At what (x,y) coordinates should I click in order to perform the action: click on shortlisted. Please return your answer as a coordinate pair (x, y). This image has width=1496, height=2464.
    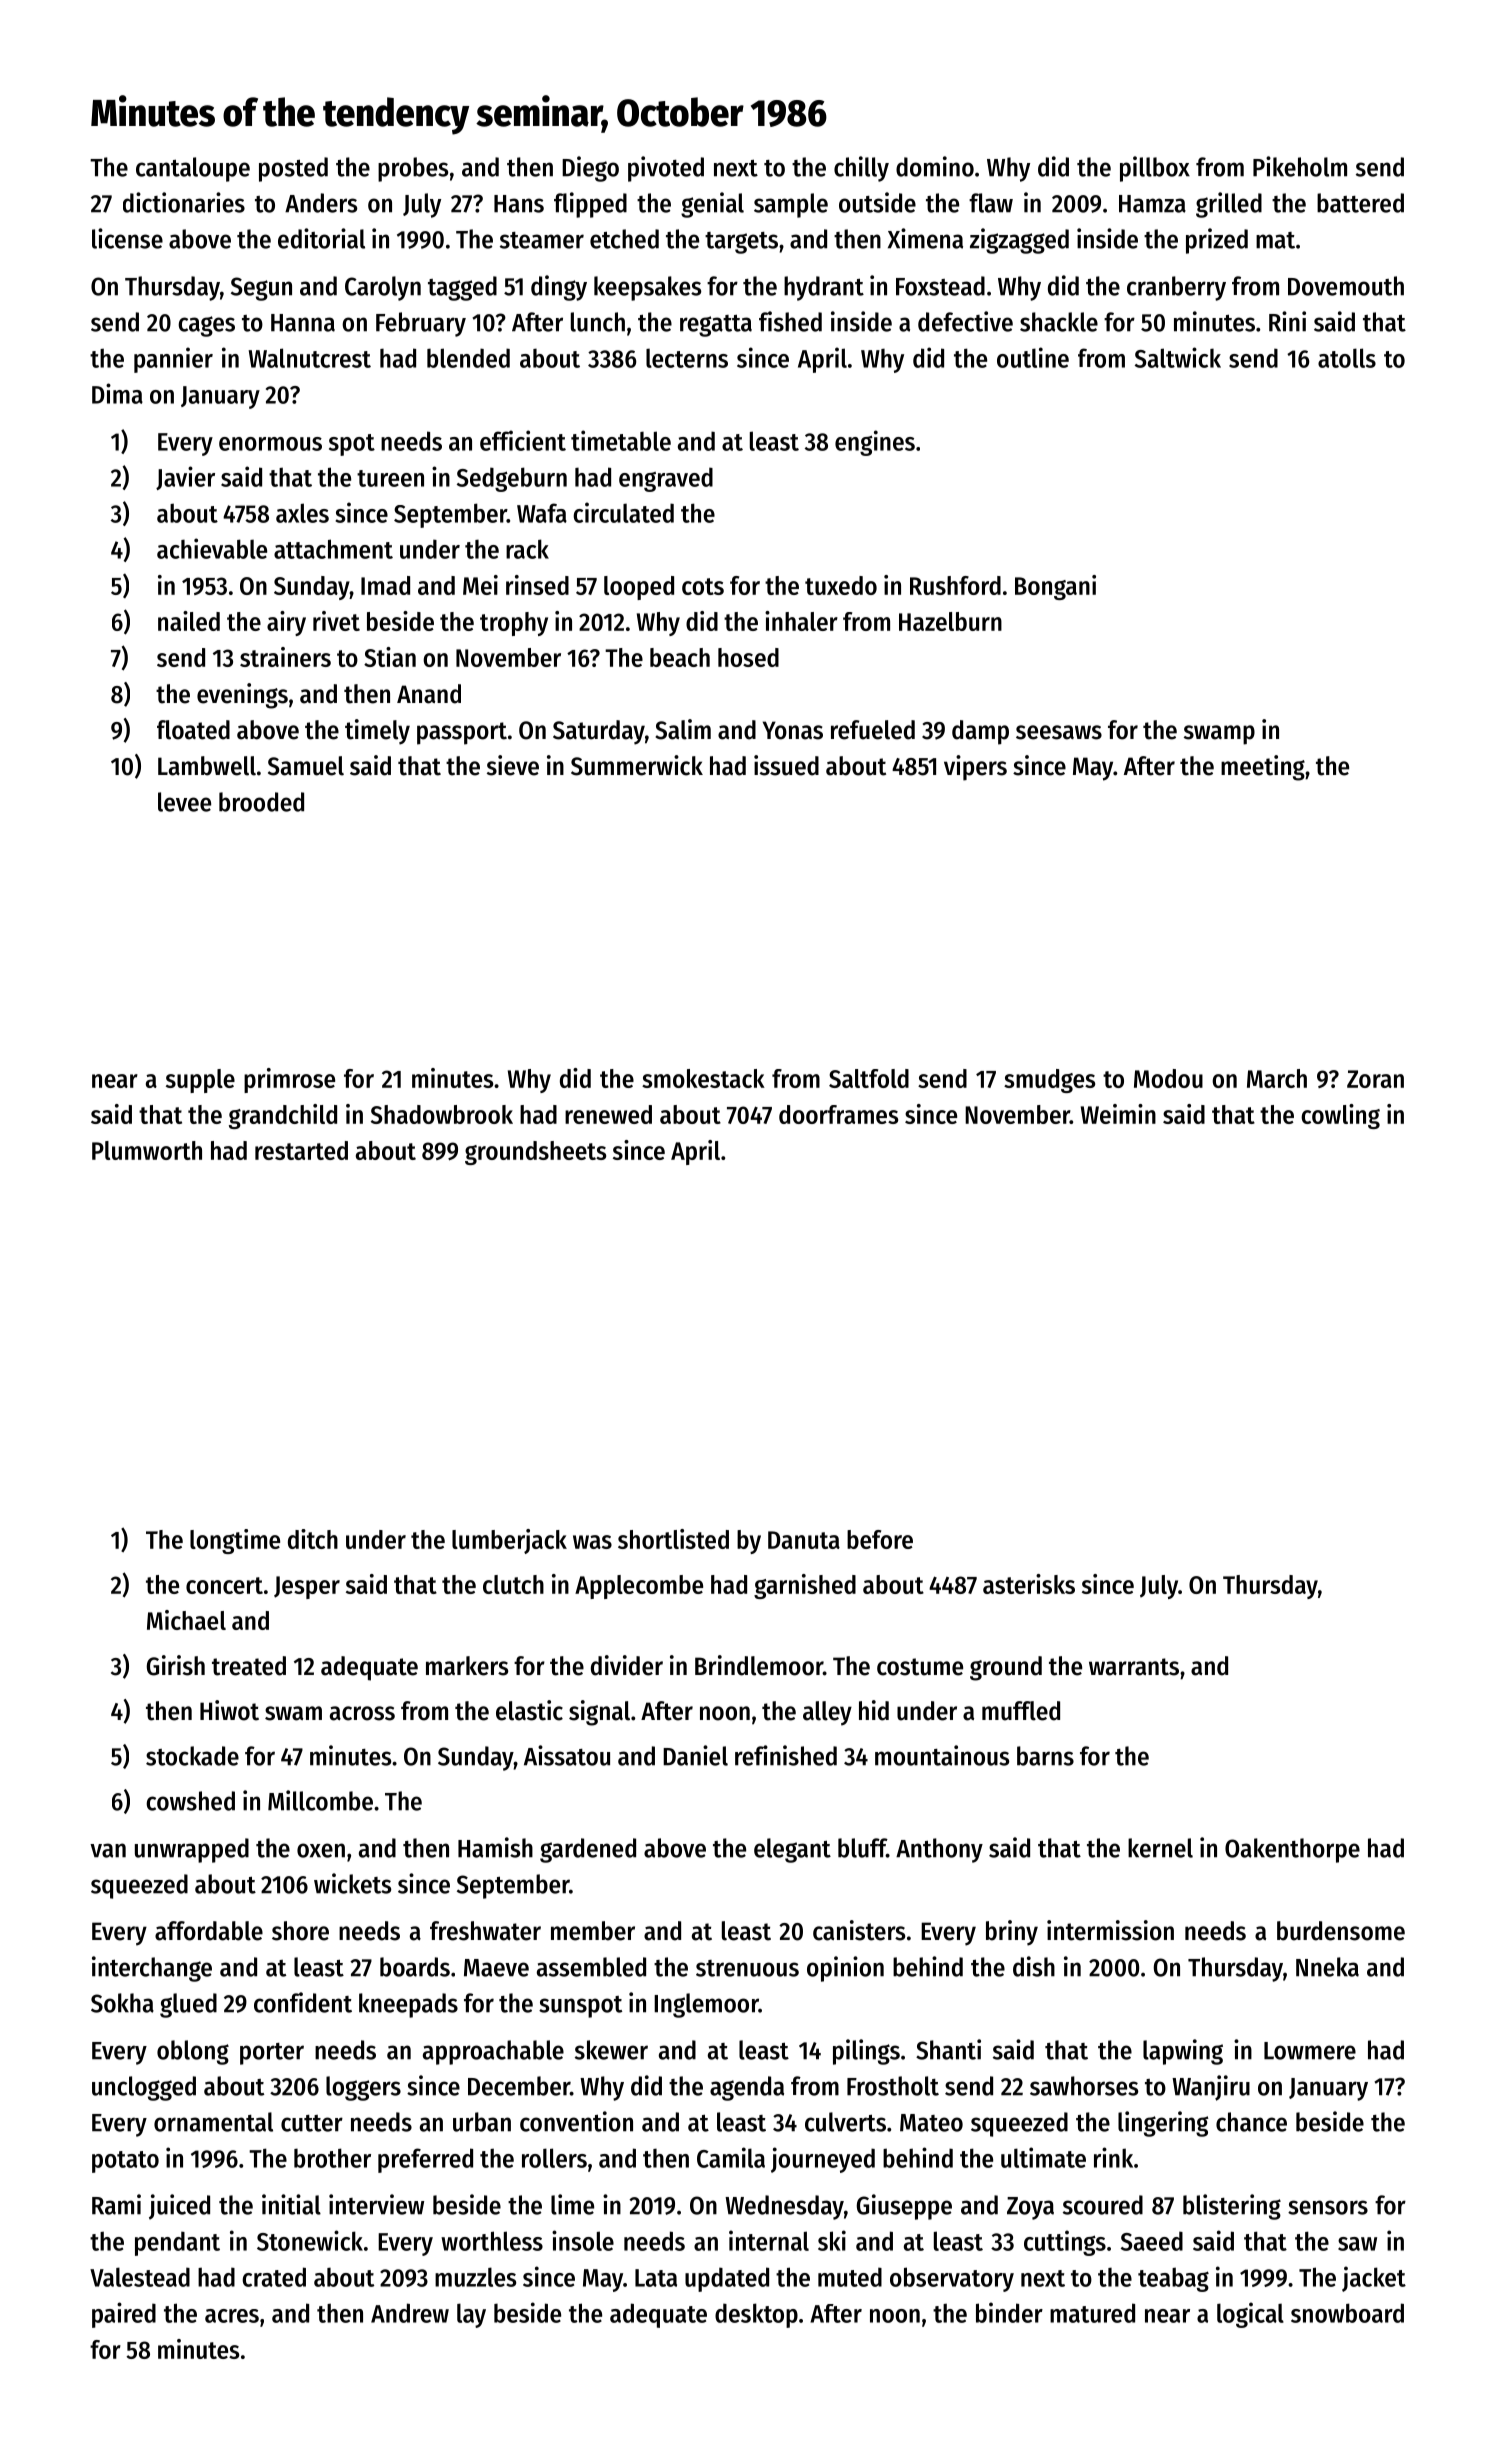
    Looking at the image, I should click on (673, 1539).
